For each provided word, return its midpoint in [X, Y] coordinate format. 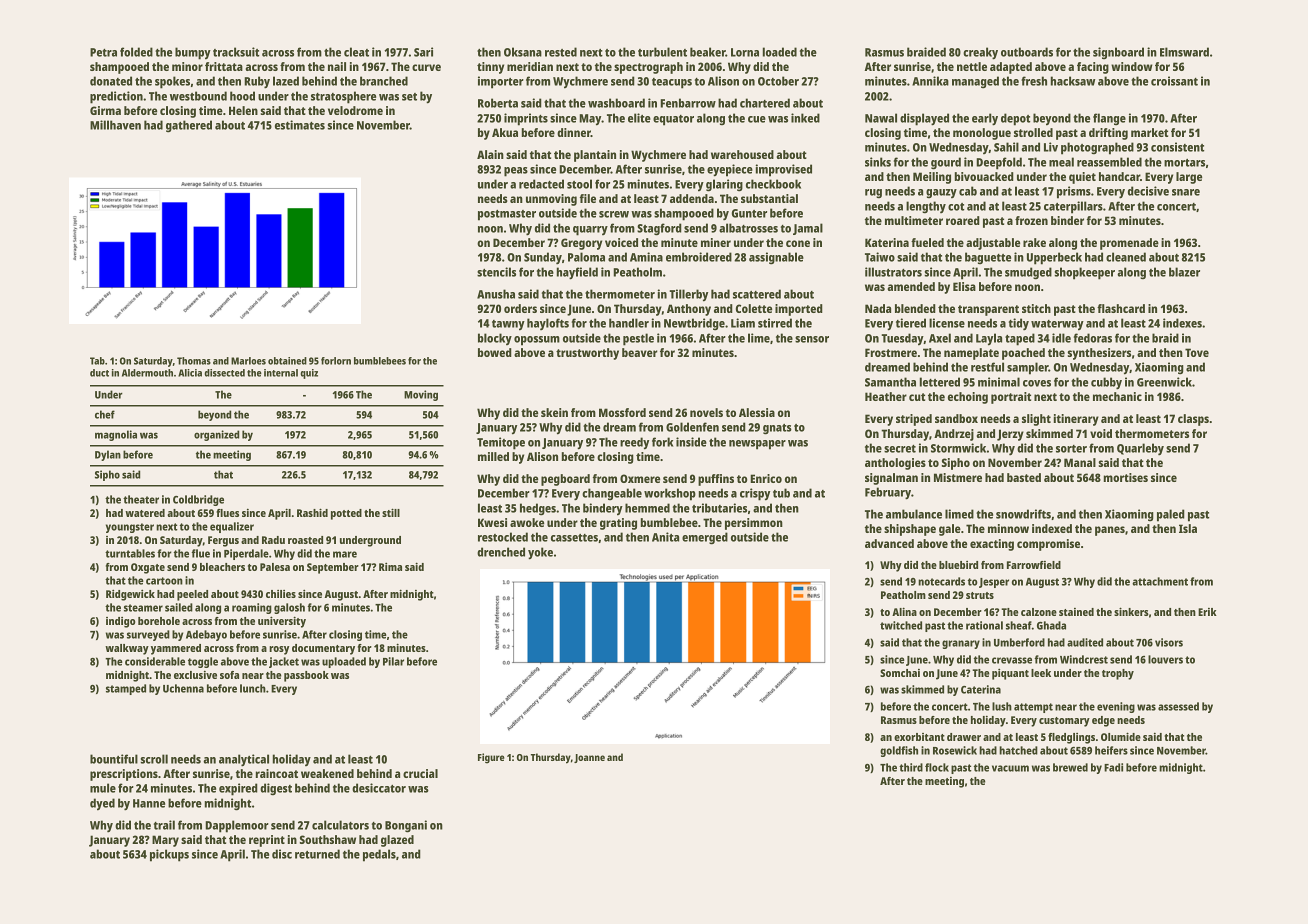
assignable [776, 258]
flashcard [1121, 308]
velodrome [355, 110]
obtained [287, 361]
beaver [640, 352]
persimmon [754, 524]
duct [99, 373]
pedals [379, 855]
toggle [203, 662]
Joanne [589, 758]
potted [346, 514]
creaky [980, 53]
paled [1171, 515]
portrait [1011, 398]
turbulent [662, 52]
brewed [1070, 767]
